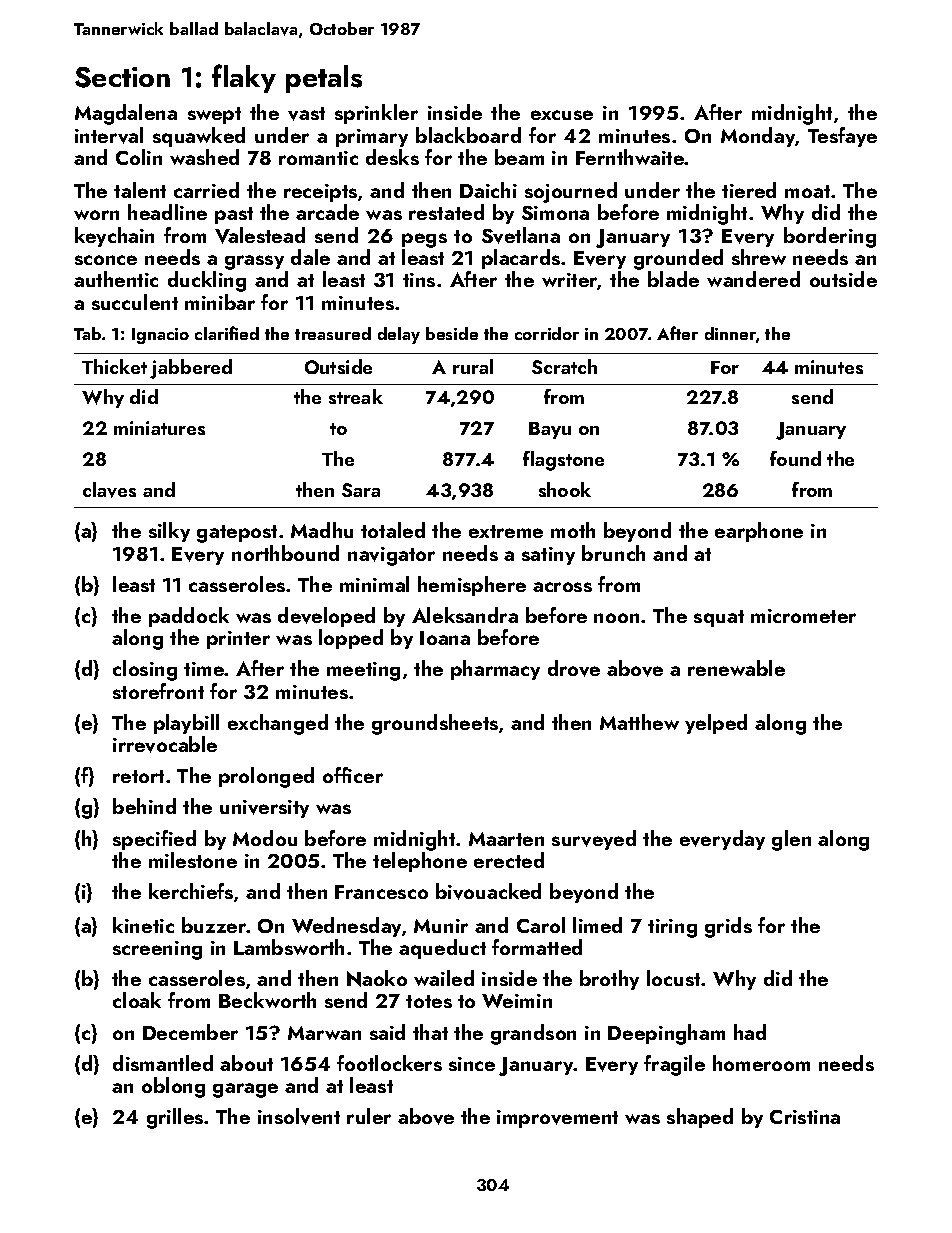  Describe the element at coordinates (144, 806) in the page. I see `behind` at that location.
